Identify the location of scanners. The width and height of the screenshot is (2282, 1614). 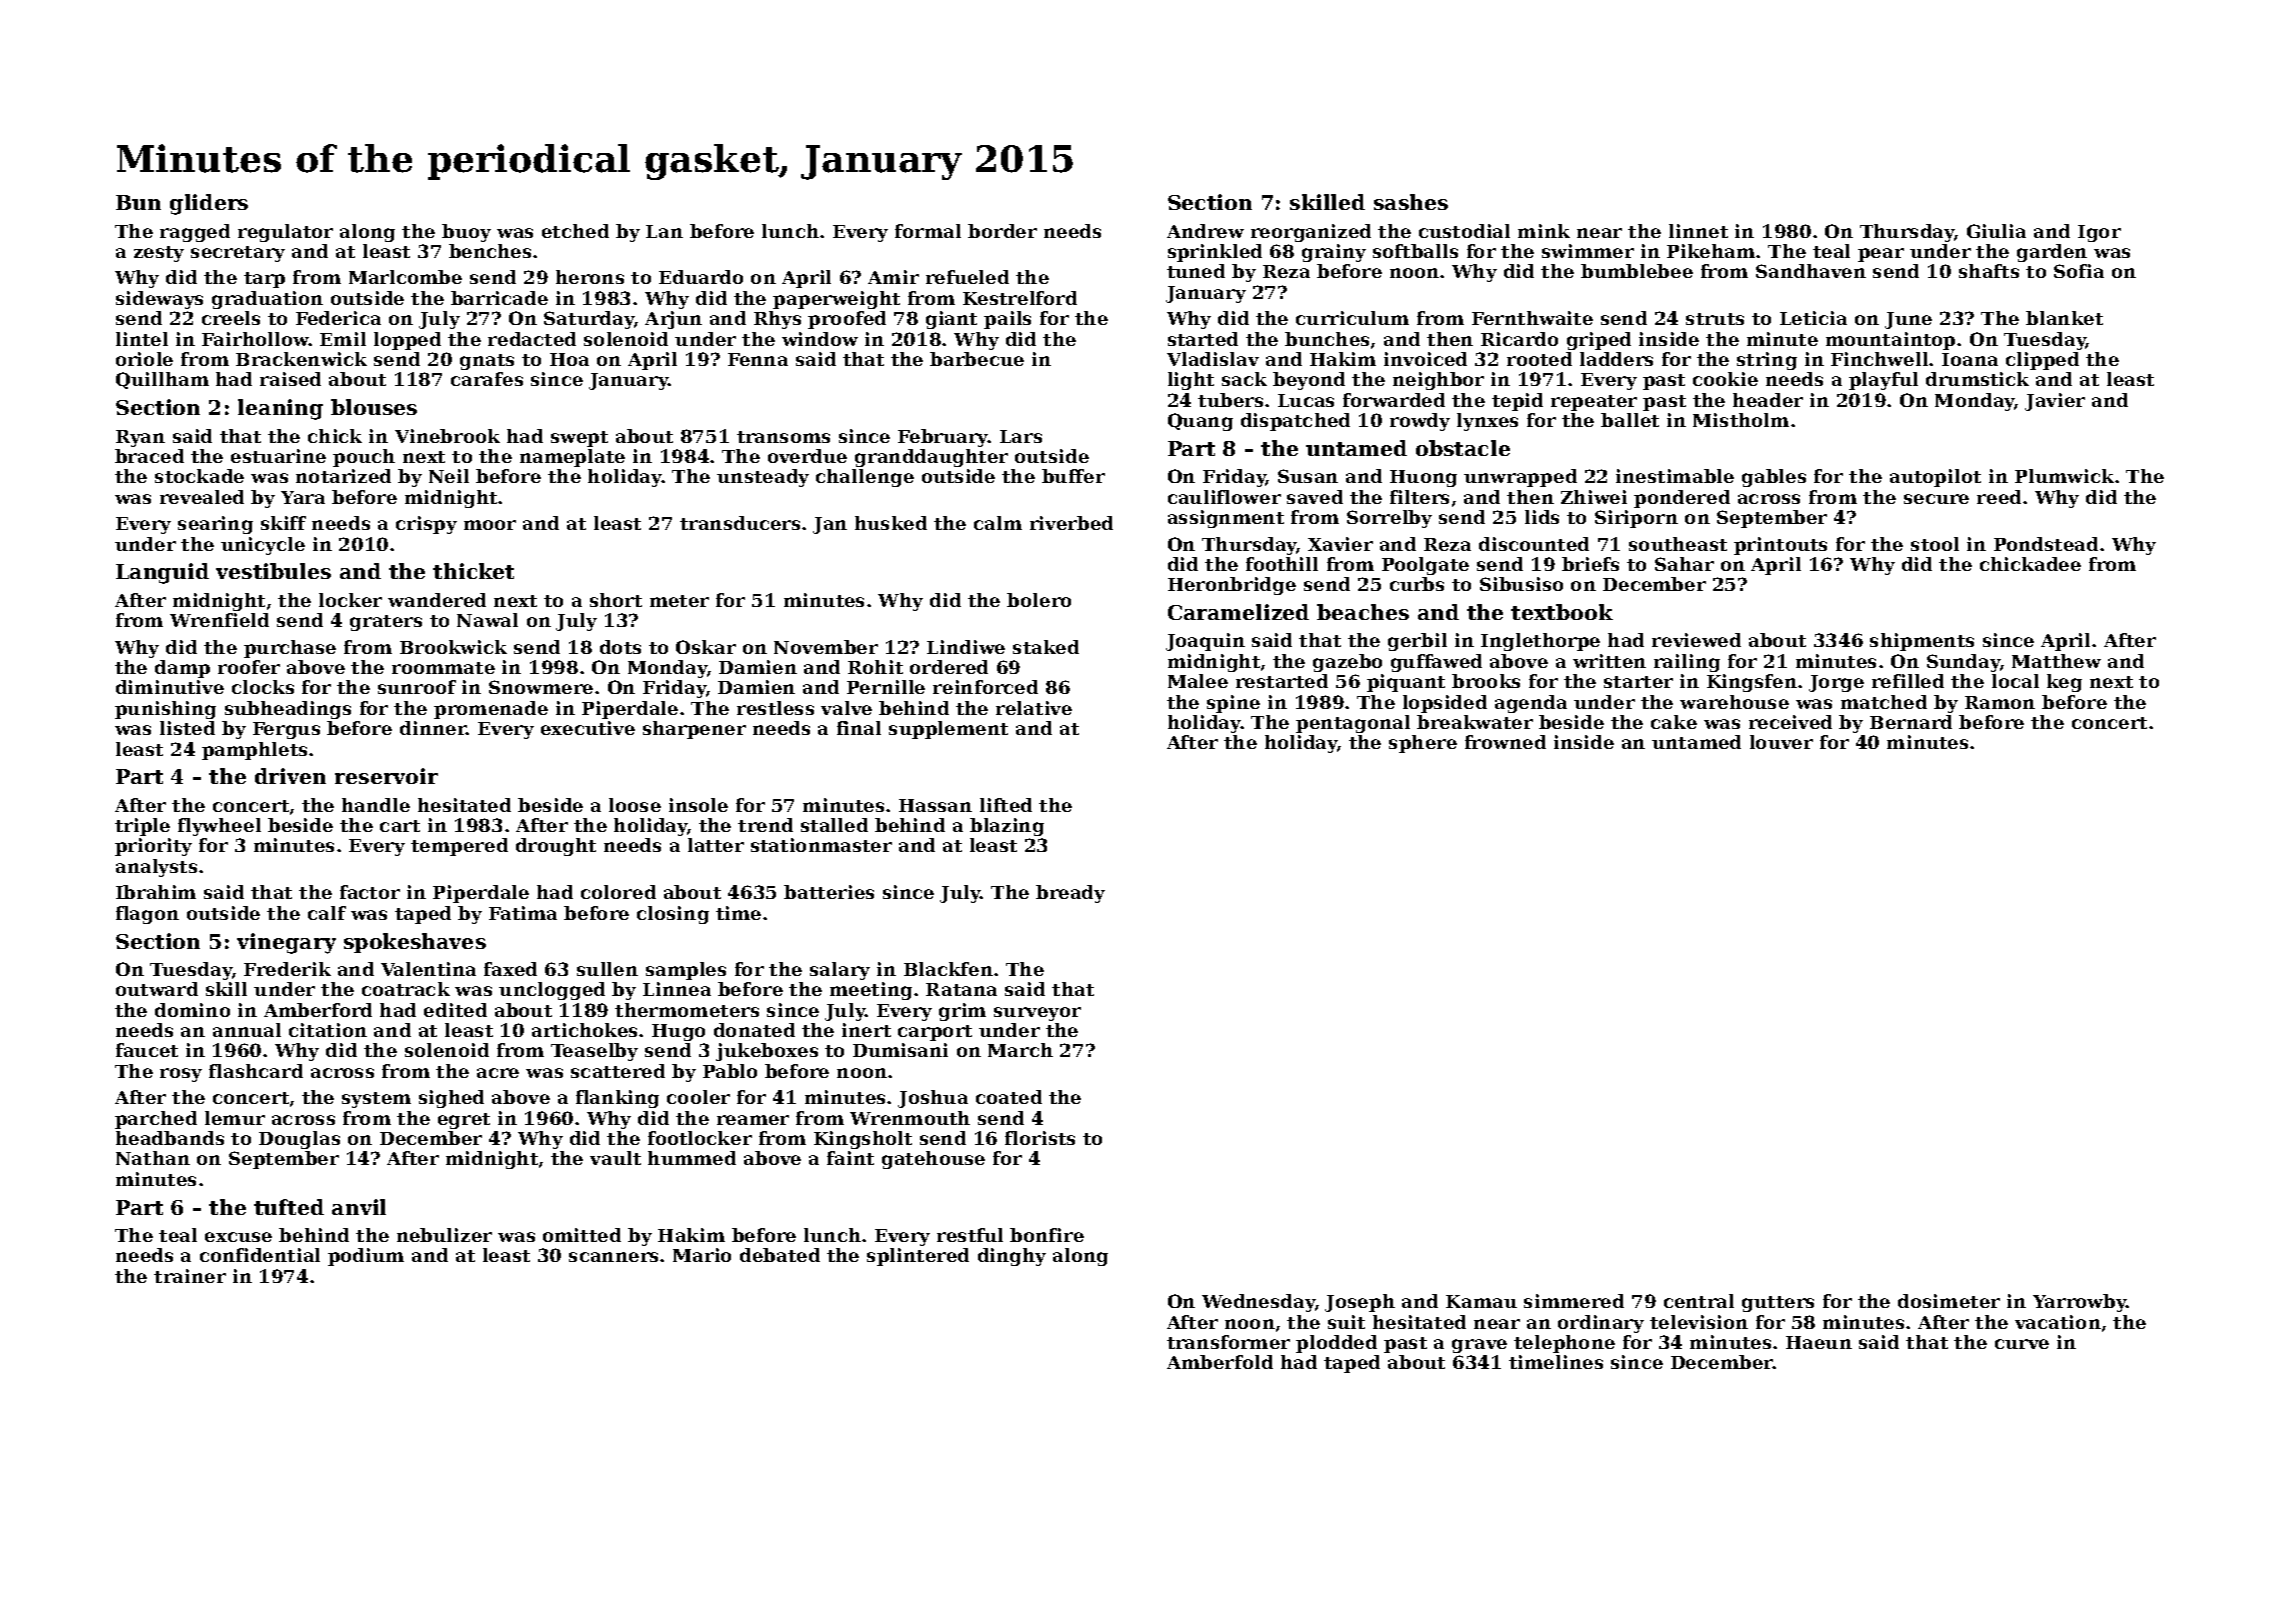
(613, 1257).
